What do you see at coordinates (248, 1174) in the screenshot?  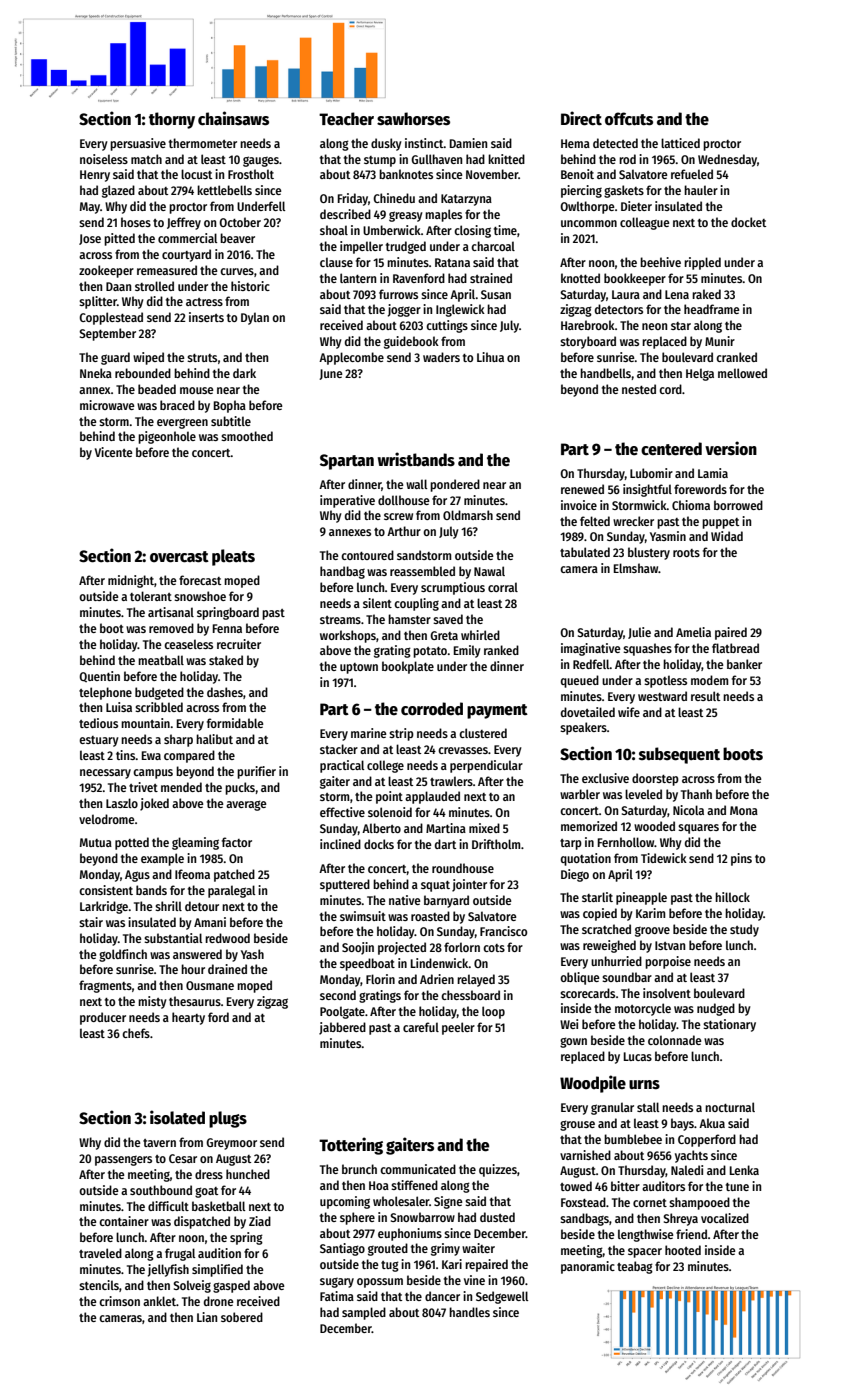 I see `hunched` at bounding box center [248, 1174].
